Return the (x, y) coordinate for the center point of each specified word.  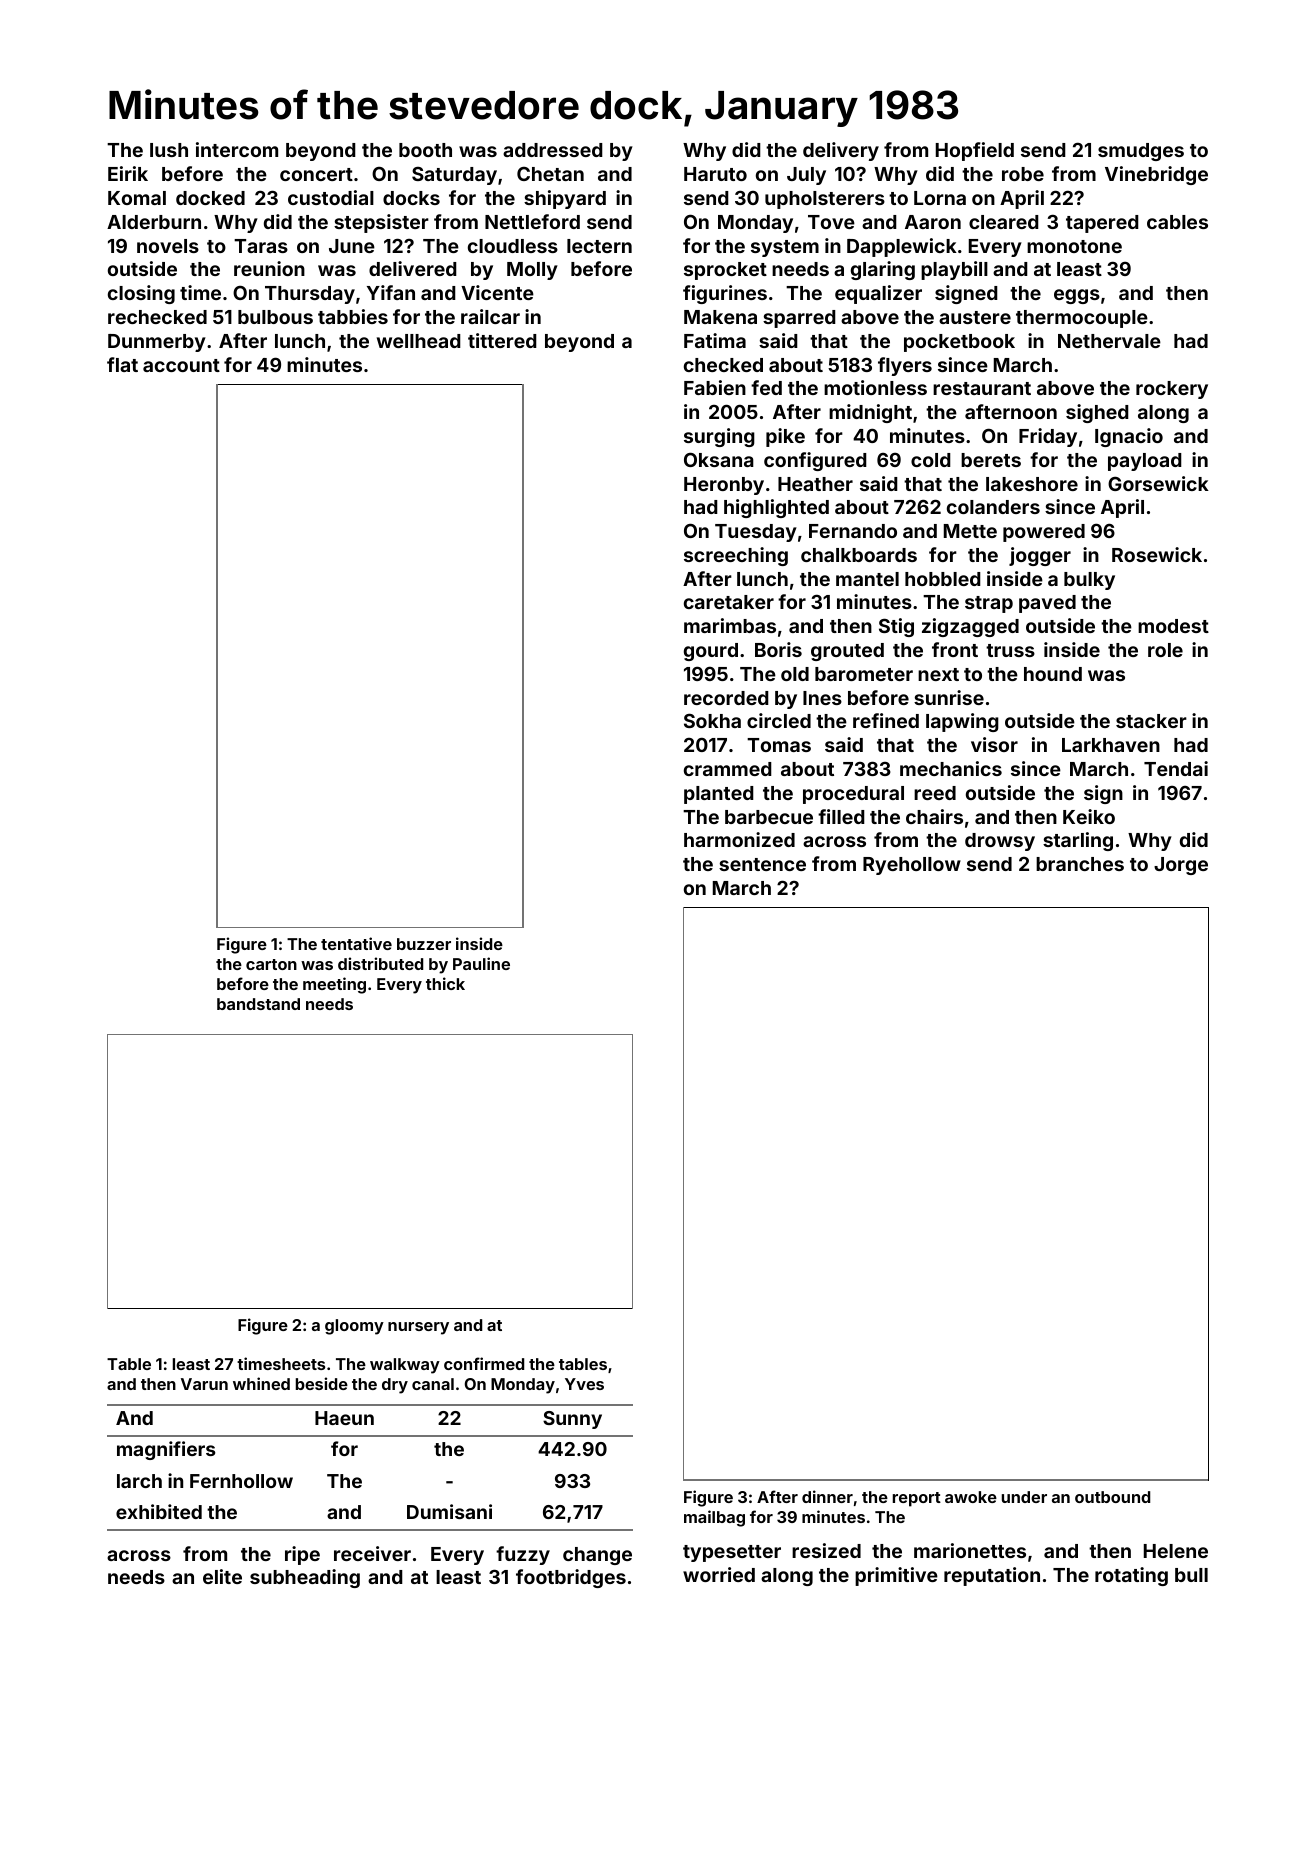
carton (271, 964)
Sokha (712, 720)
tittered (502, 340)
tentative (356, 943)
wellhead (419, 341)
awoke (971, 1497)
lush (169, 150)
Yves (584, 1384)
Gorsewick (1158, 483)
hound (1053, 674)
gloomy (354, 1327)
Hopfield (975, 151)
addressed (553, 150)
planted (719, 795)
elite (222, 1576)
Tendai (1176, 768)
